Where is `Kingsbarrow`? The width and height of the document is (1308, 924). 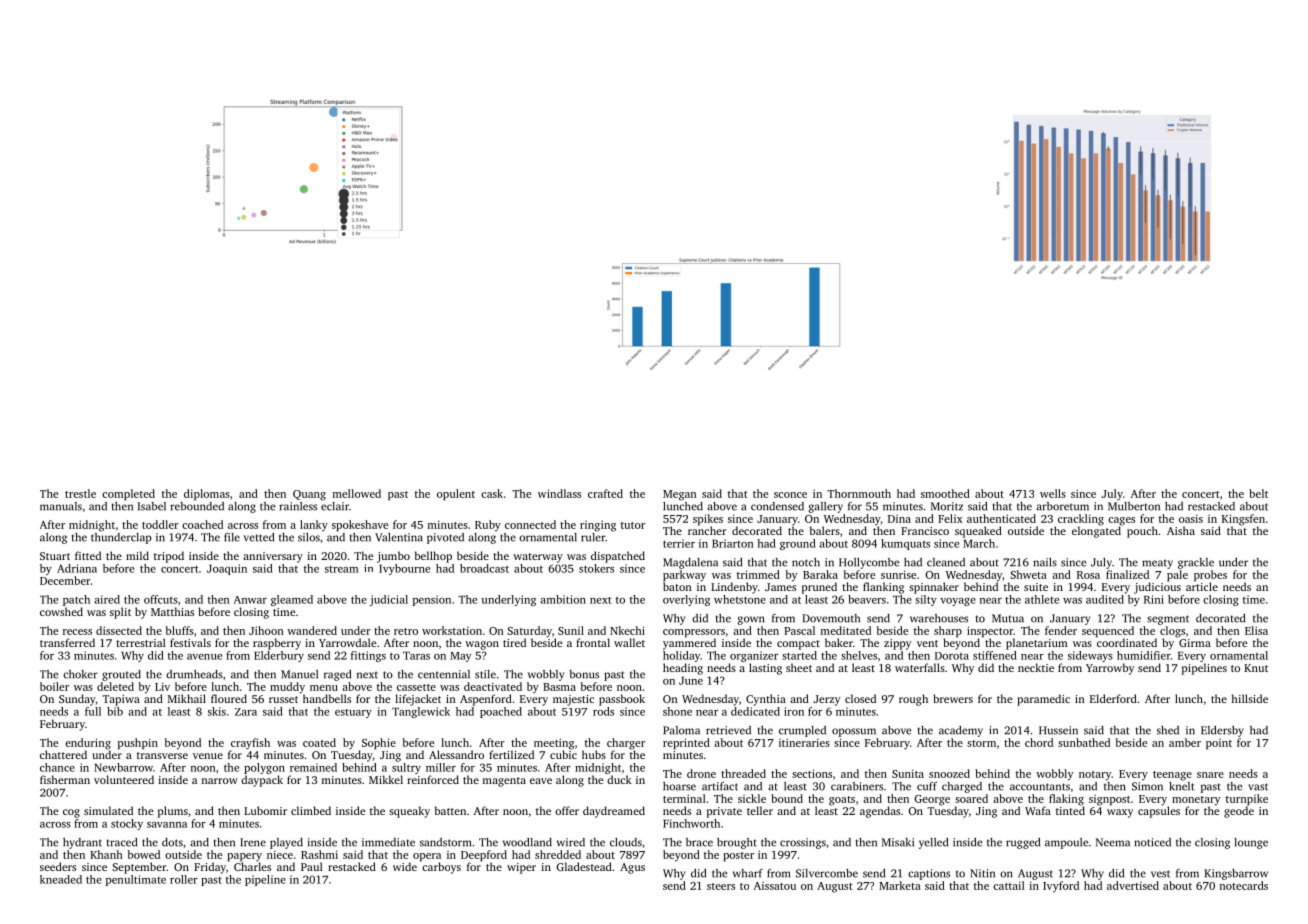
Kingsbarrow is located at coordinates (1236, 874).
